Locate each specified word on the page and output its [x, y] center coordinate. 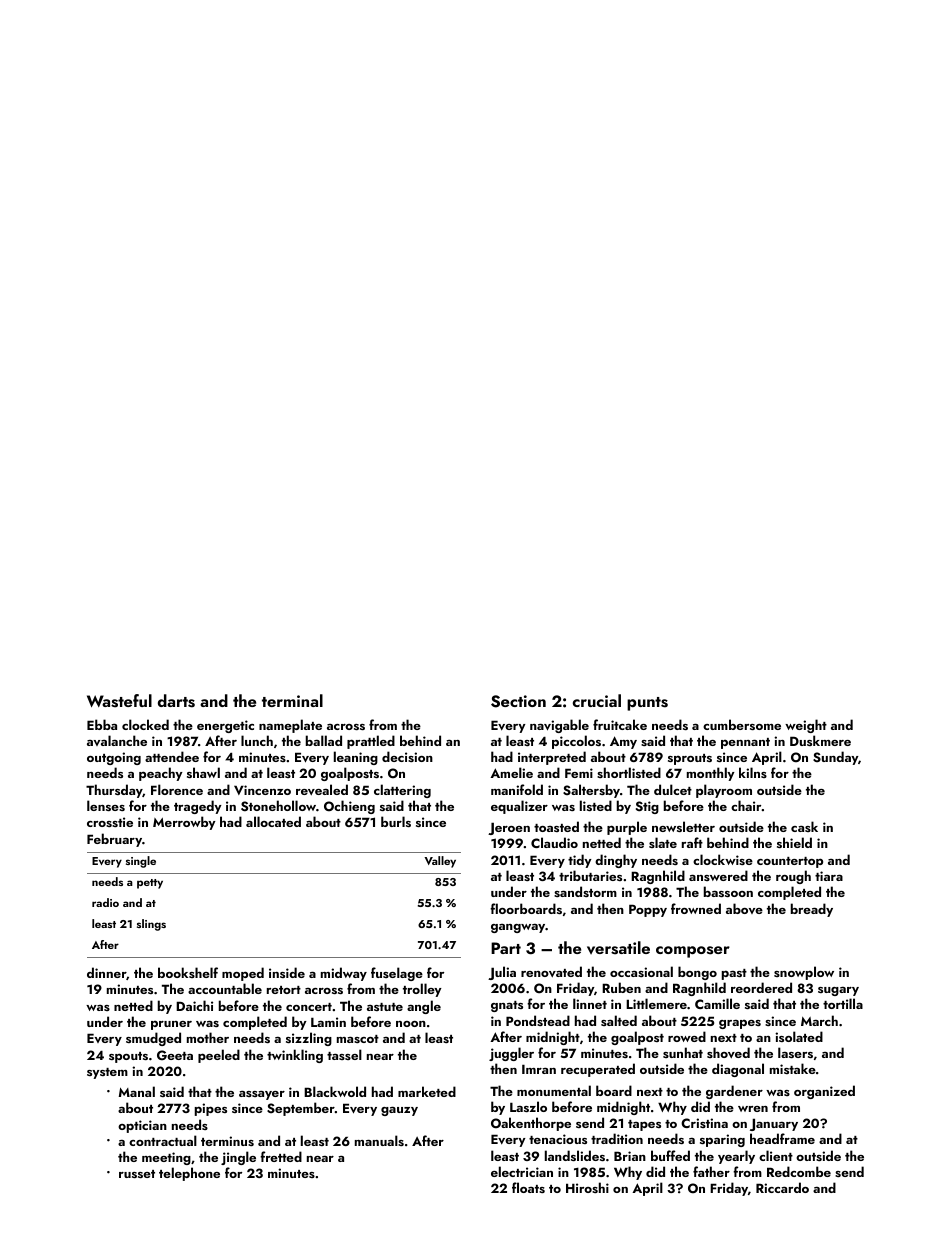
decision [407, 756]
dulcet [673, 789]
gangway [518, 928]
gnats [507, 1006]
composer [693, 952]
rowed [687, 1036]
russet [137, 1174]
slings [151, 925]
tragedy [198, 807]
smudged [153, 1039]
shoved [728, 1052]
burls [396, 821]
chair [746, 805]
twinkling [295, 1056]
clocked [145, 724]
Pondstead [538, 1020]
